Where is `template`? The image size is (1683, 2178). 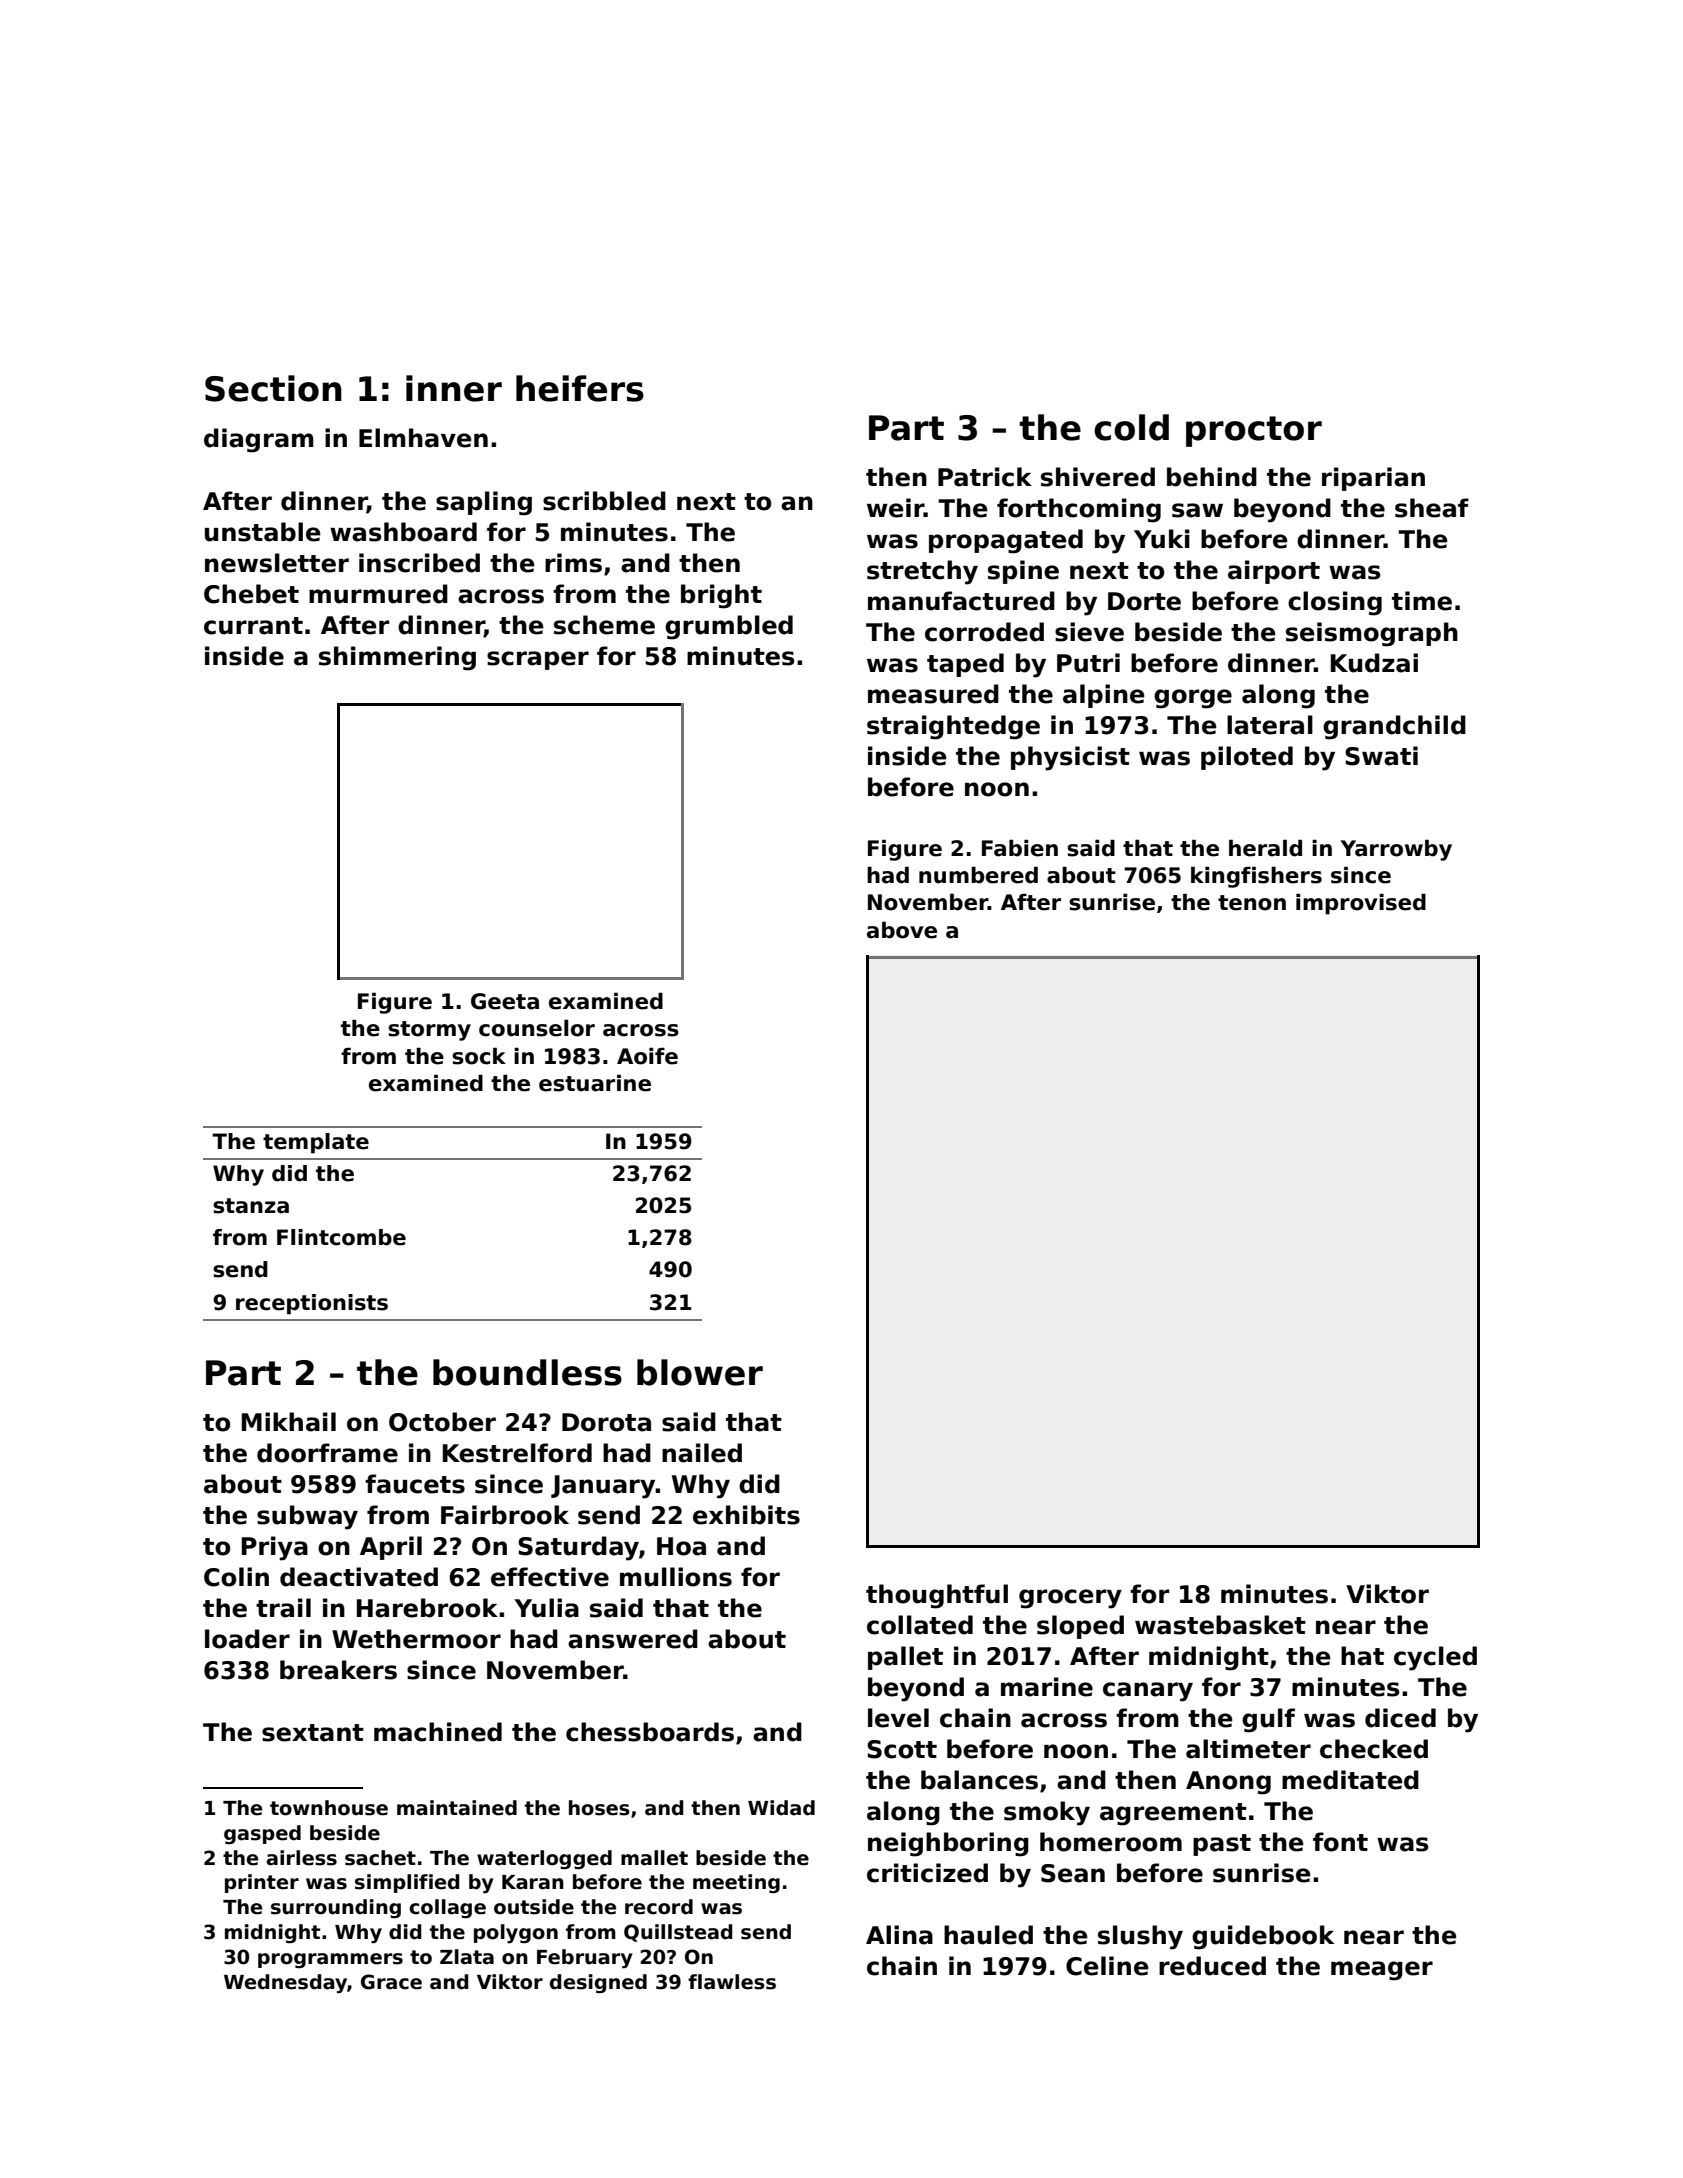
template is located at coordinates (316, 1143).
